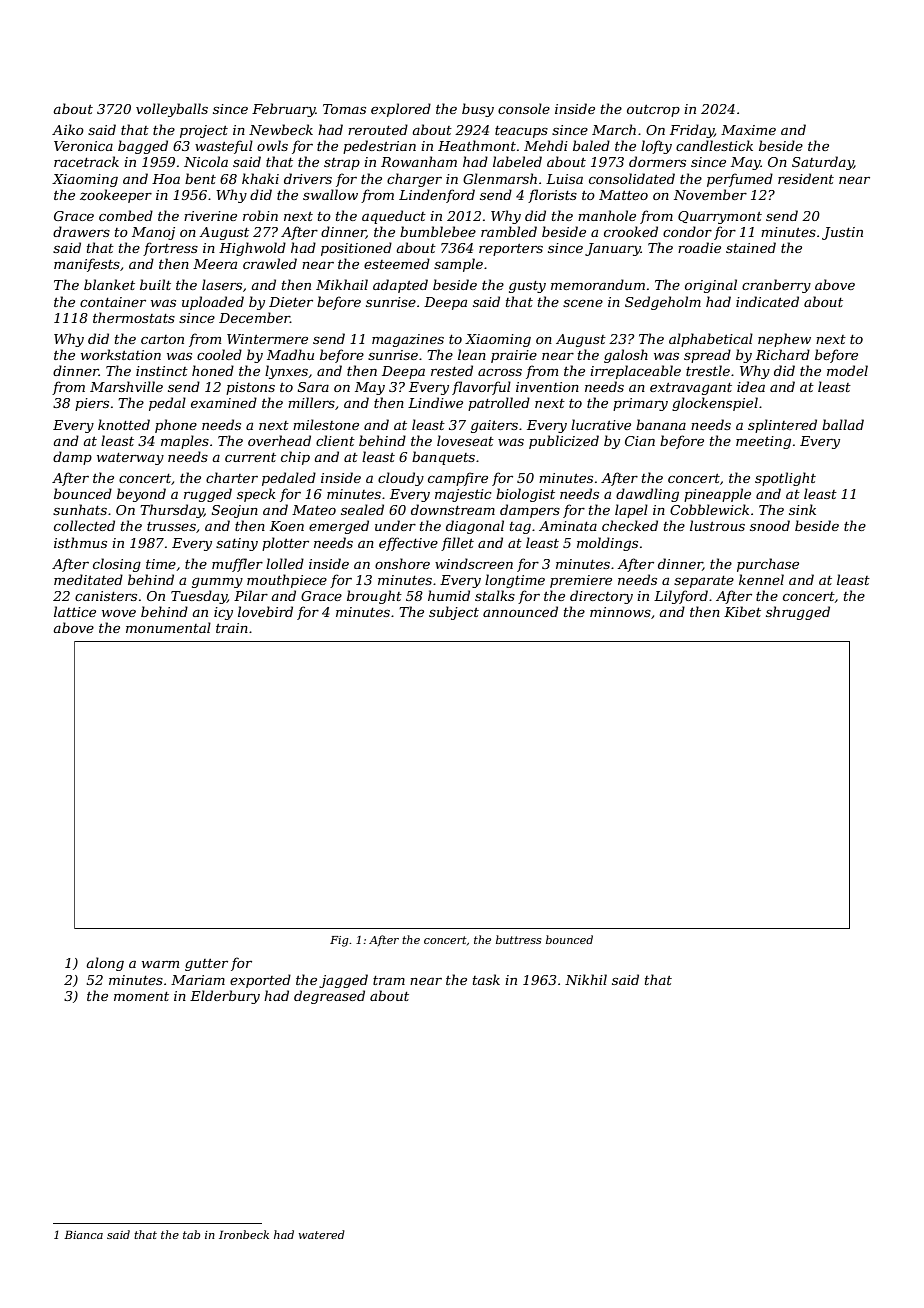 Image resolution: width=924 pixels, height=1308 pixels. What do you see at coordinates (75, 611) in the image?
I see `lattice` at bounding box center [75, 611].
